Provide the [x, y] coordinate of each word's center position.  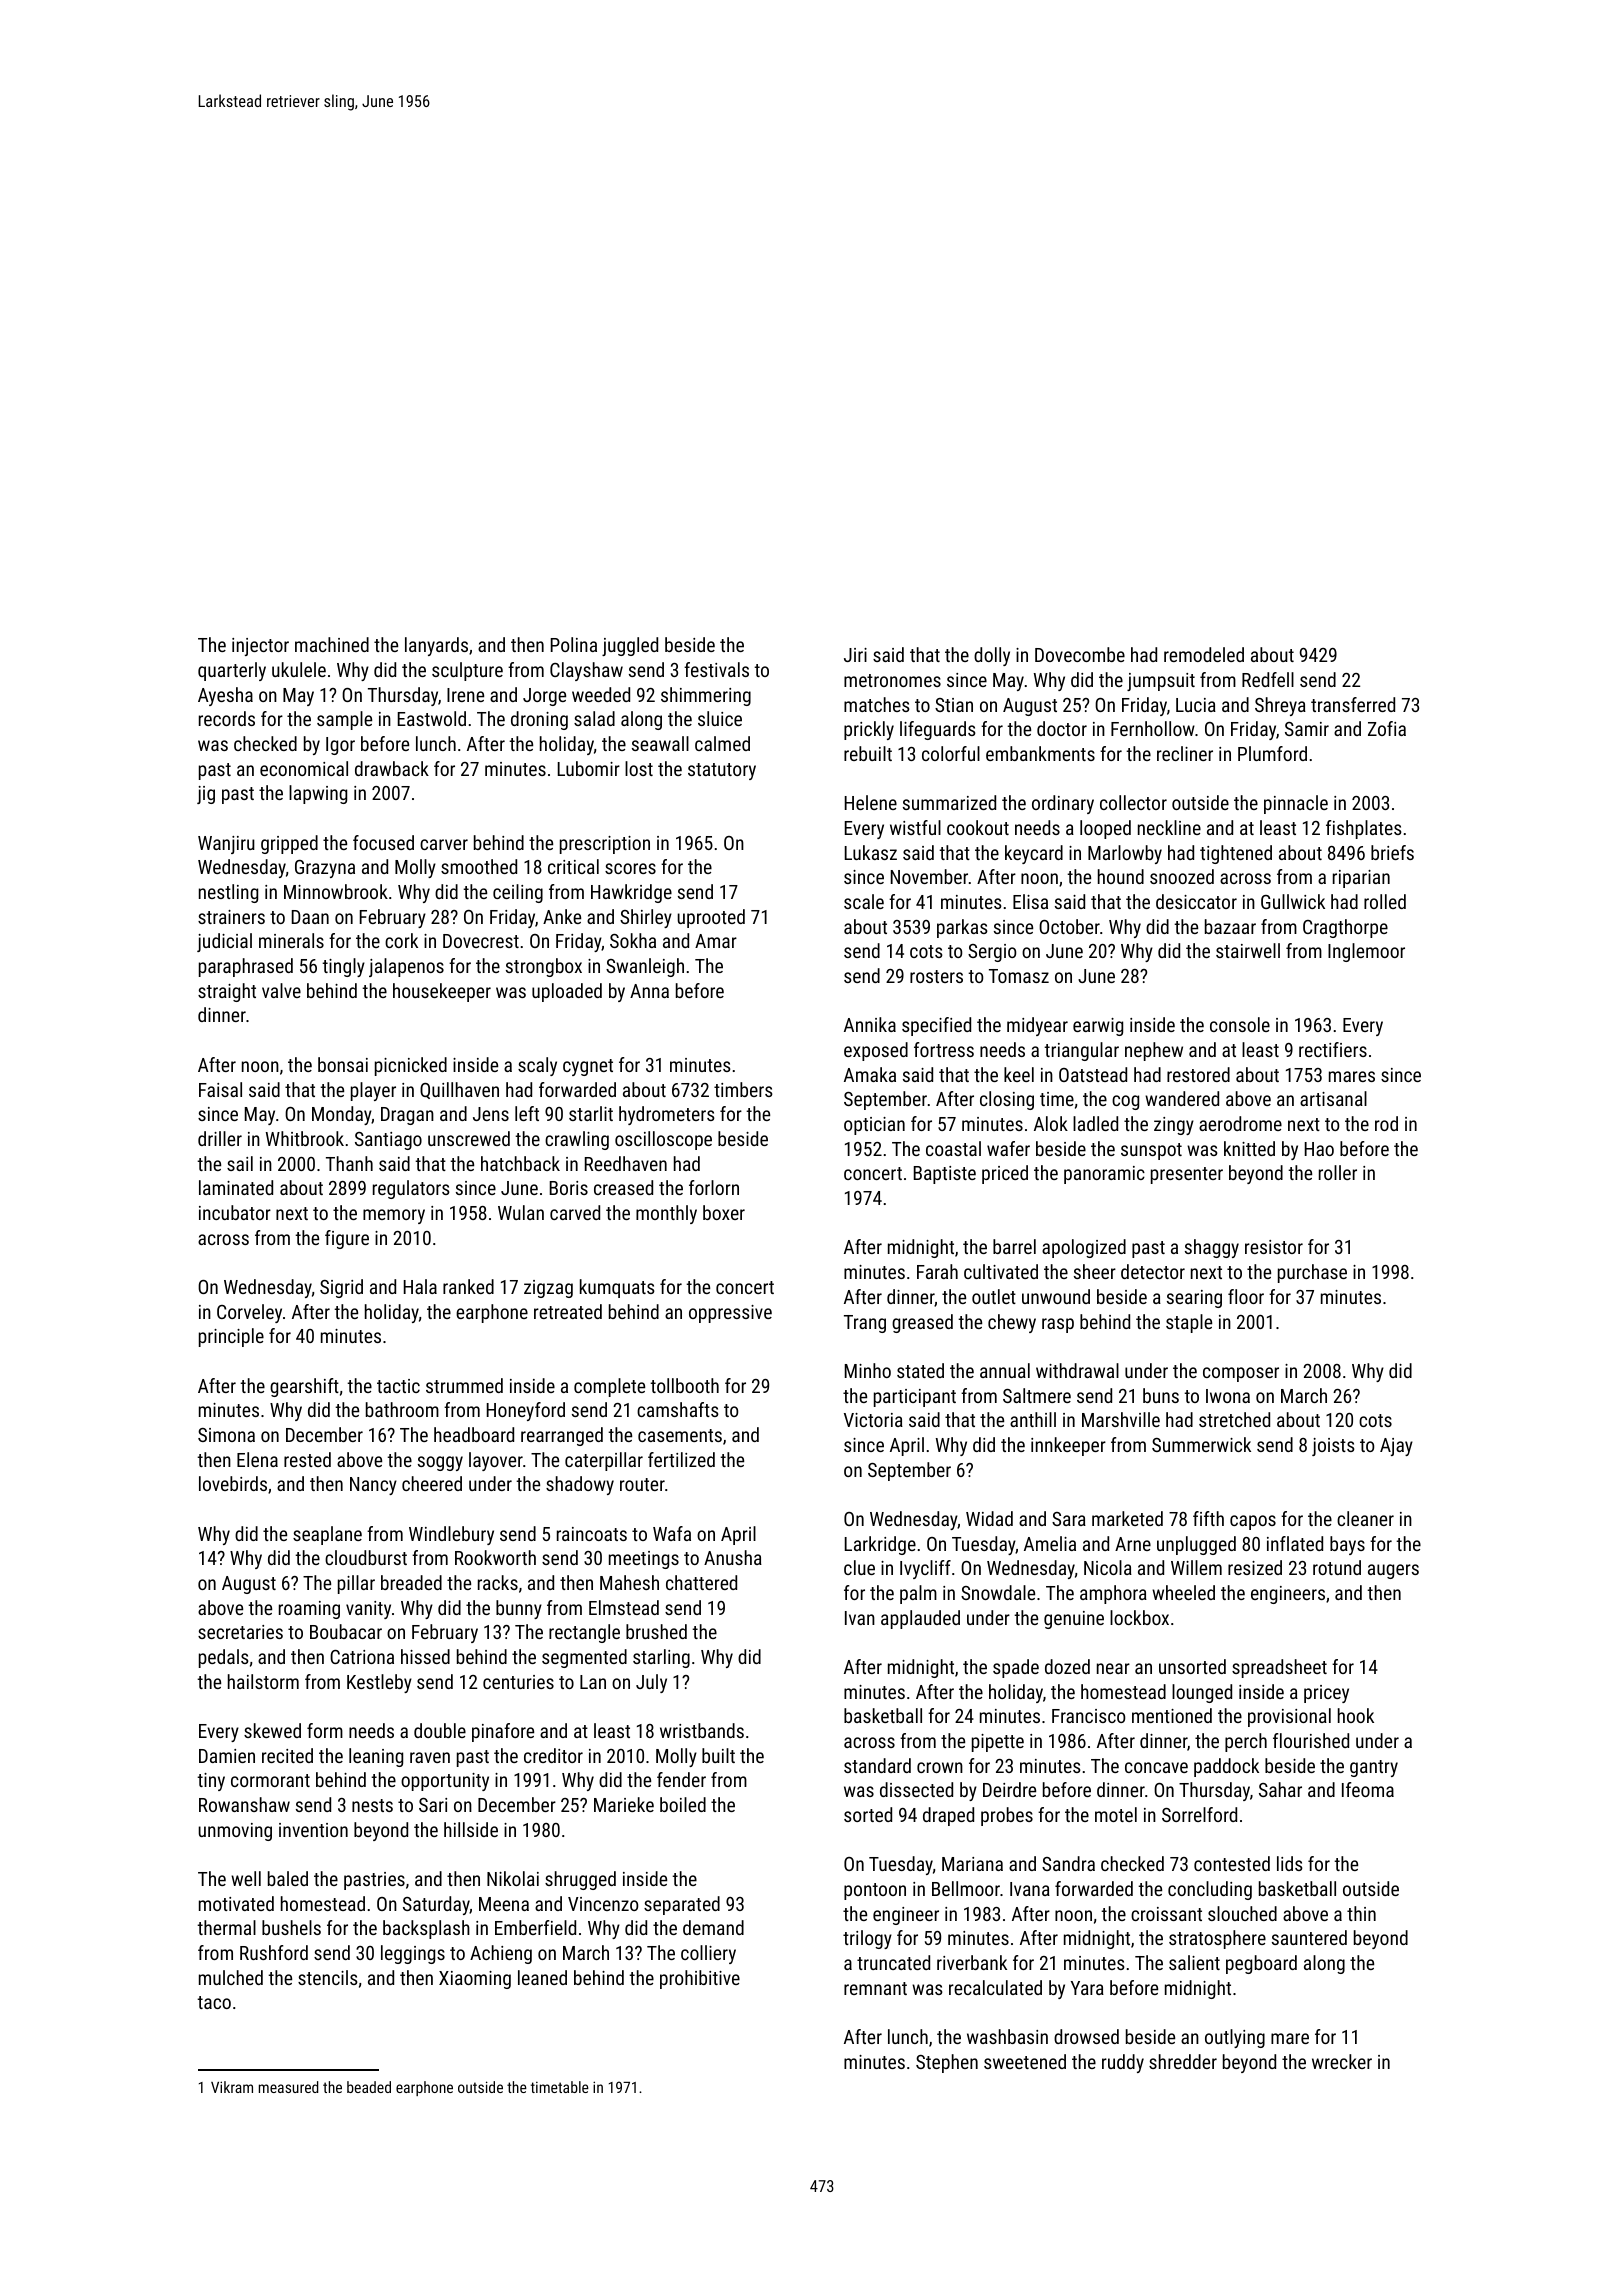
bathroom [402, 1409]
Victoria [873, 1420]
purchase [1312, 1273]
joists [1333, 1447]
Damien [227, 1756]
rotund [1337, 1567]
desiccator [1196, 901]
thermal [226, 1927]
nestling [228, 893]
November [929, 876]
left [527, 1113]
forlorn [714, 1187]
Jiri [855, 655]
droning [539, 720]
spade [1016, 1668]
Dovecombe [1080, 654]
